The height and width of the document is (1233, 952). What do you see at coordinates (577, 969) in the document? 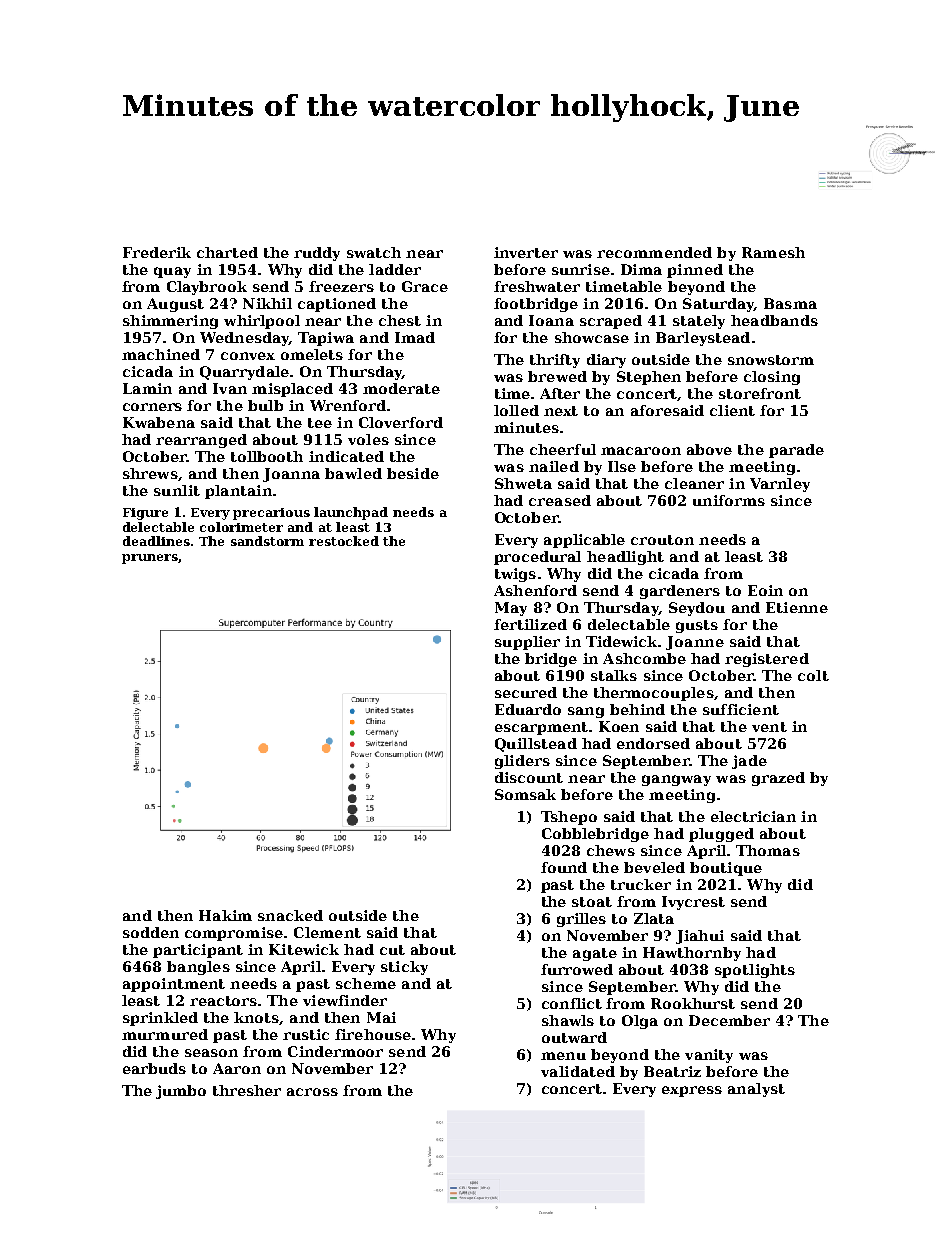
I see `furrowed` at bounding box center [577, 969].
